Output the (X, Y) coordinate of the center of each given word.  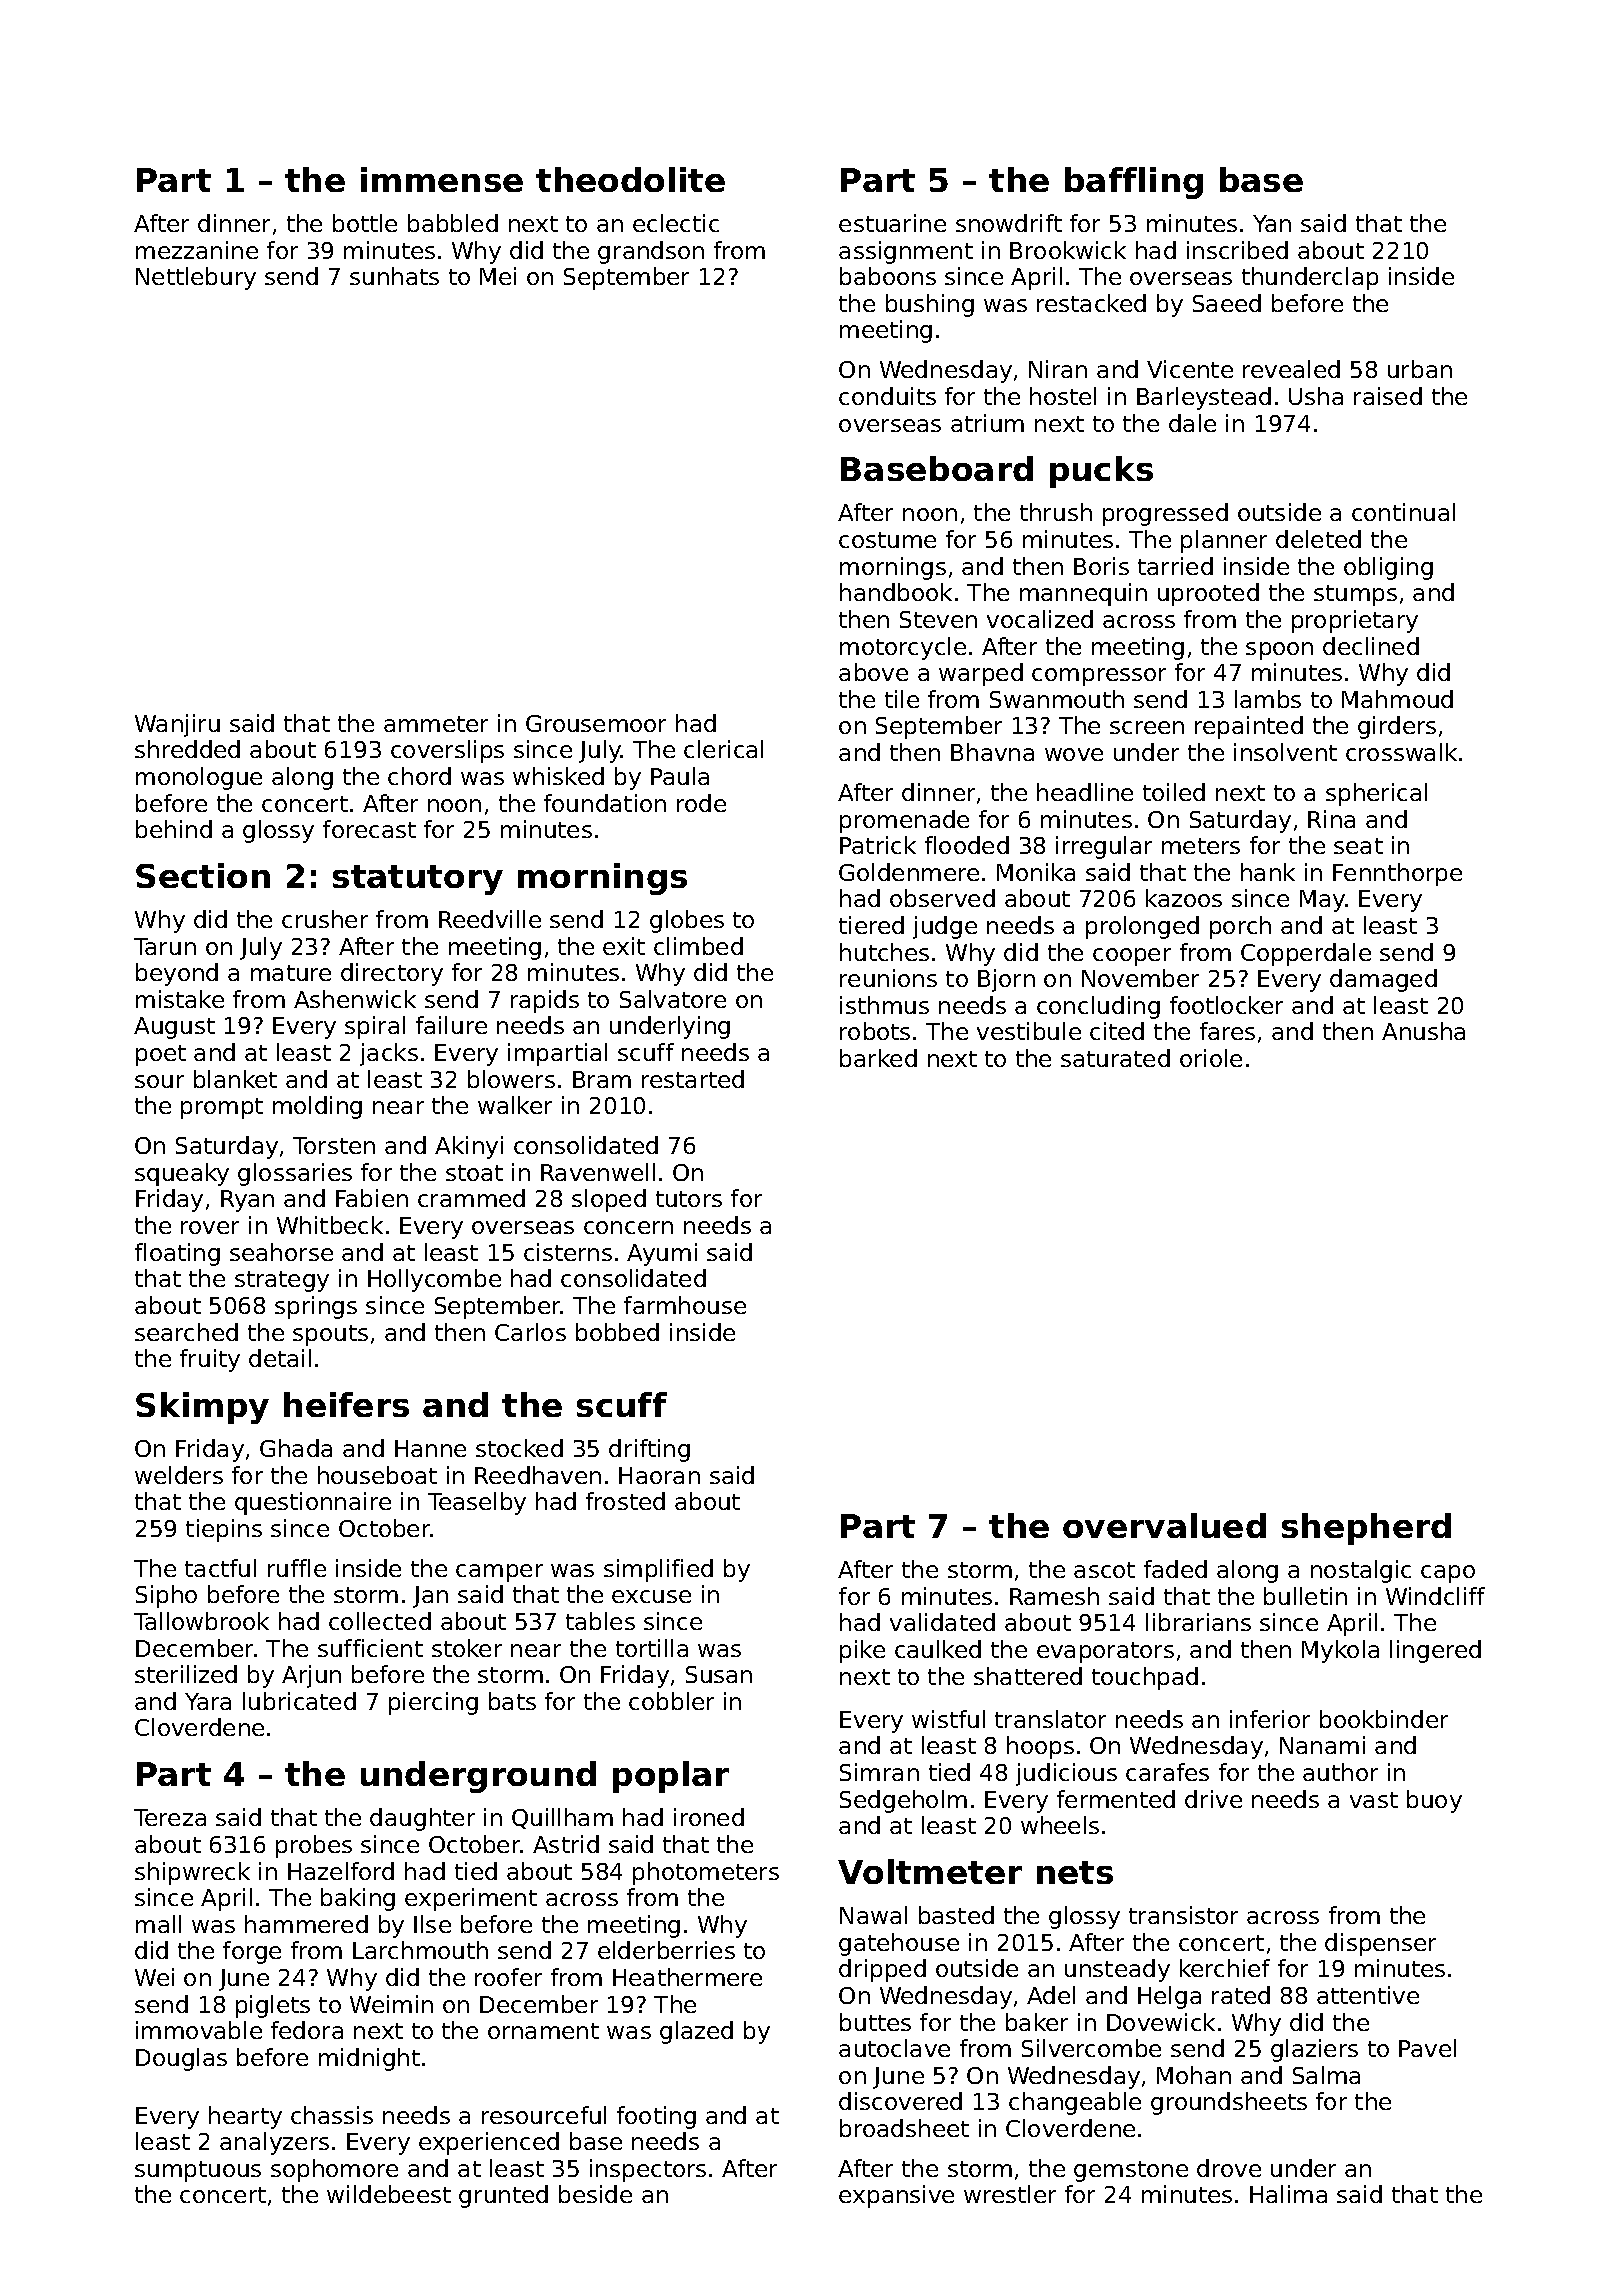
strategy (282, 1281)
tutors (689, 1199)
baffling (1134, 183)
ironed (709, 1817)
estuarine (892, 223)
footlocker (1226, 1005)
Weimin (391, 2004)
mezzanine (197, 250)
